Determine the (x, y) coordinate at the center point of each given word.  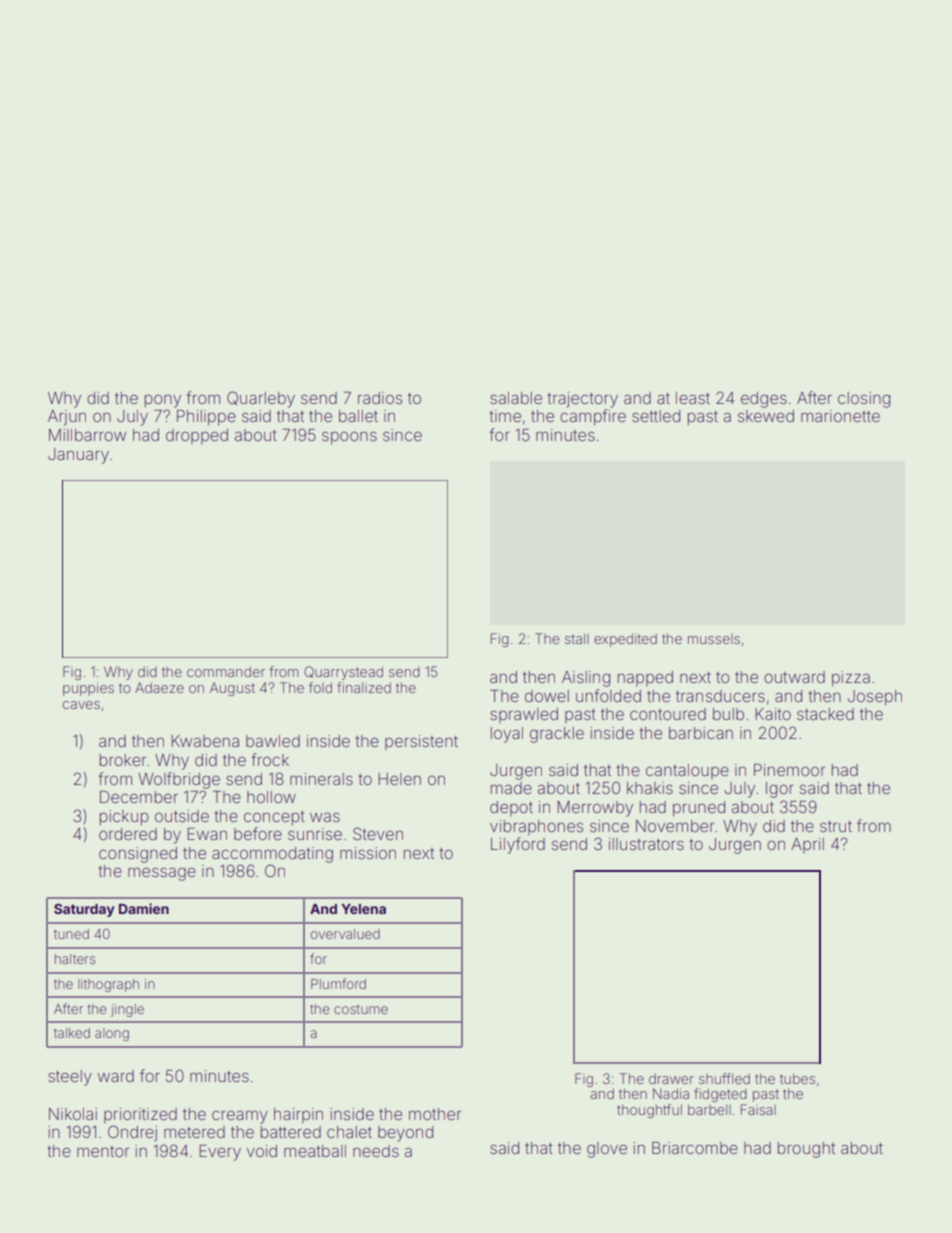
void (262, 1151)
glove (607, 1150)
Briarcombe (695, 1148)
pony (163, 401)
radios (380, 398)
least (693, 398)
